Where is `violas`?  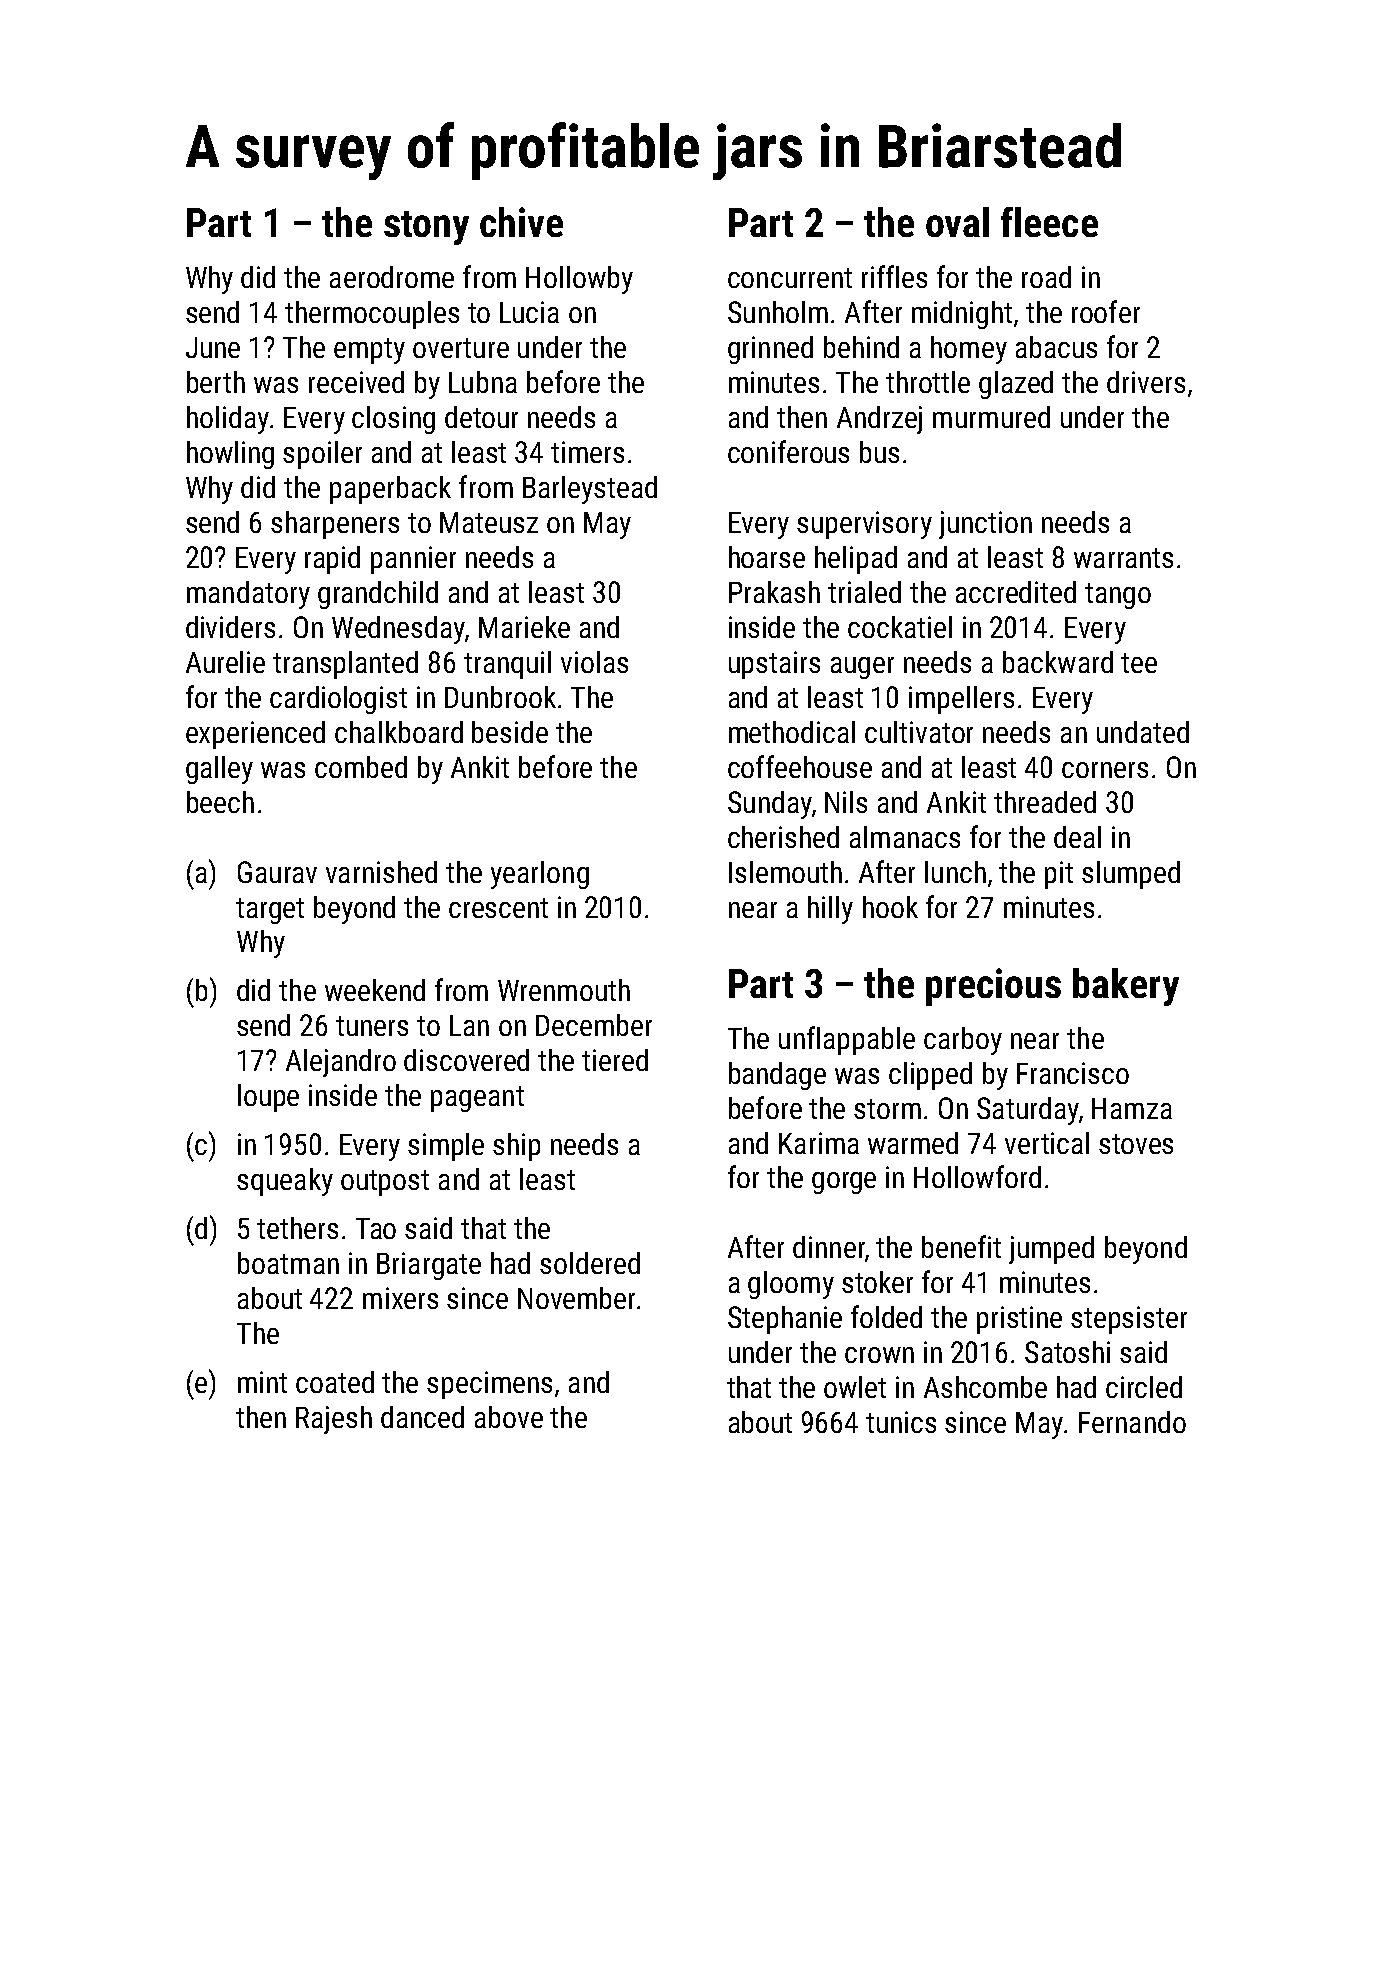
violas is located at coordinates (594, 662).
